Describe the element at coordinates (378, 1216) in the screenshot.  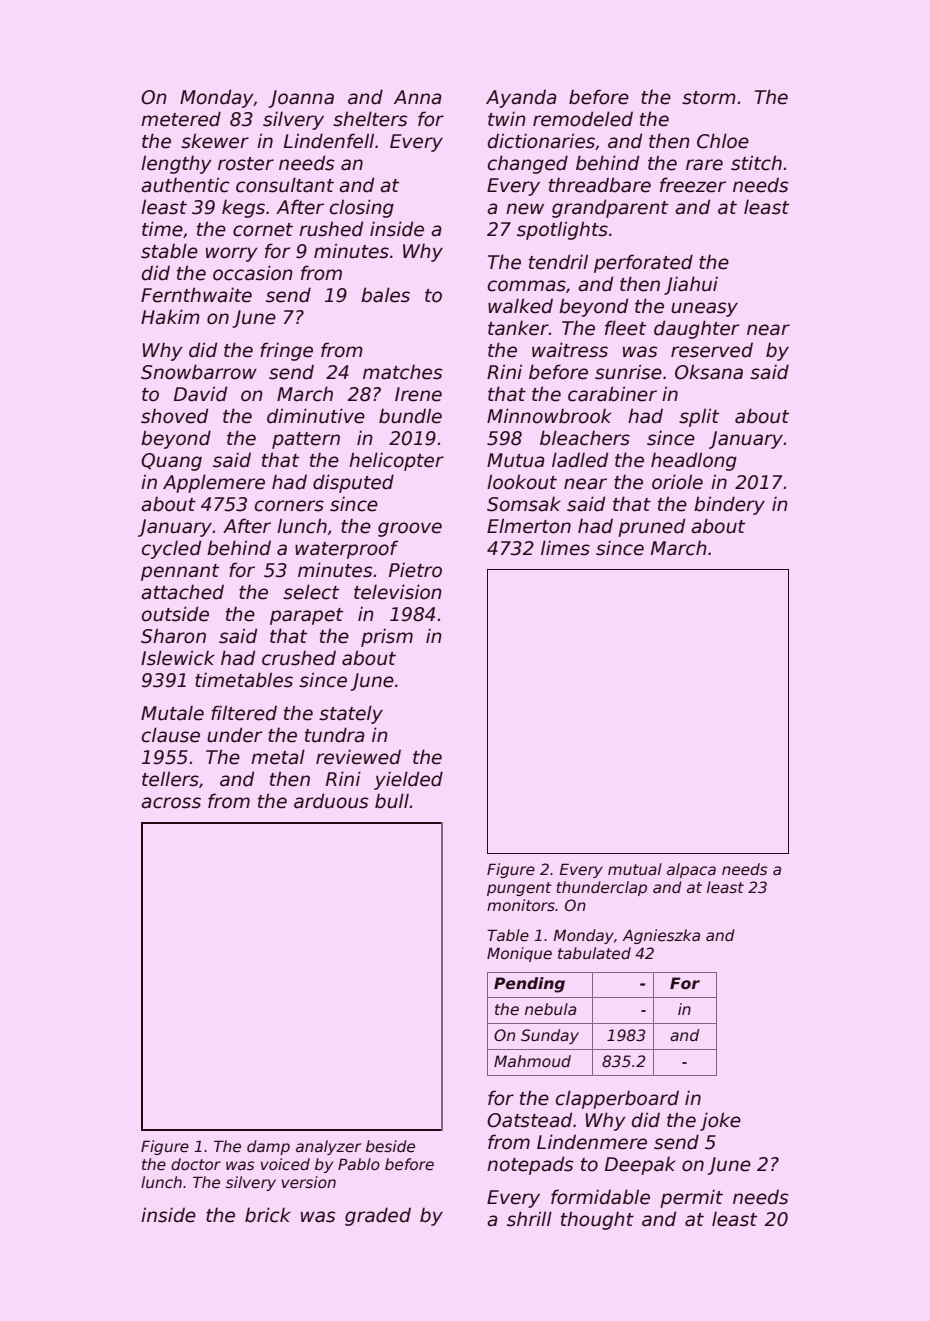
I see `graded` at that location.
